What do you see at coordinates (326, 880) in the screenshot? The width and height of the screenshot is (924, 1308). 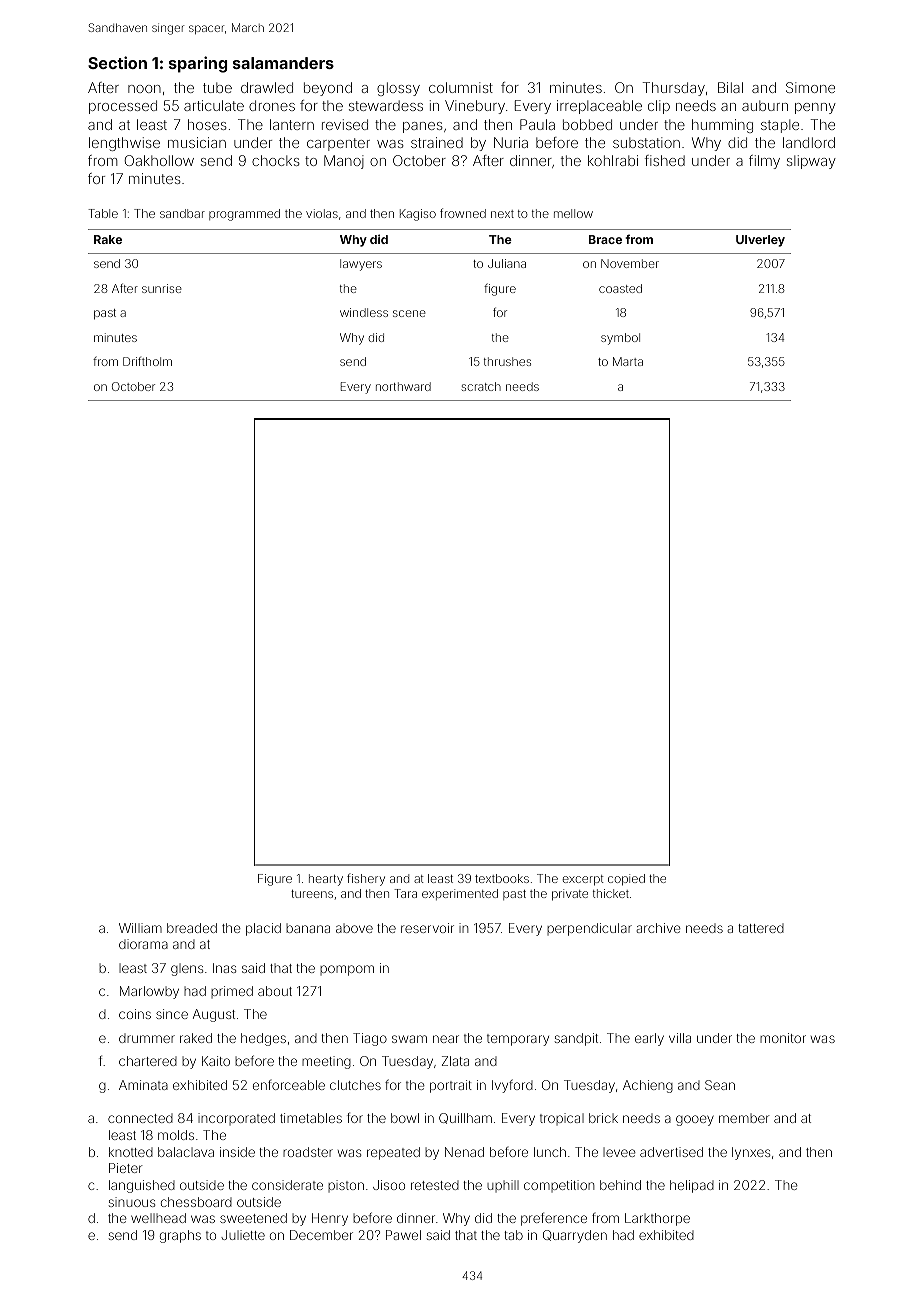 I see `hearty` at bounding box center [326, 880].
